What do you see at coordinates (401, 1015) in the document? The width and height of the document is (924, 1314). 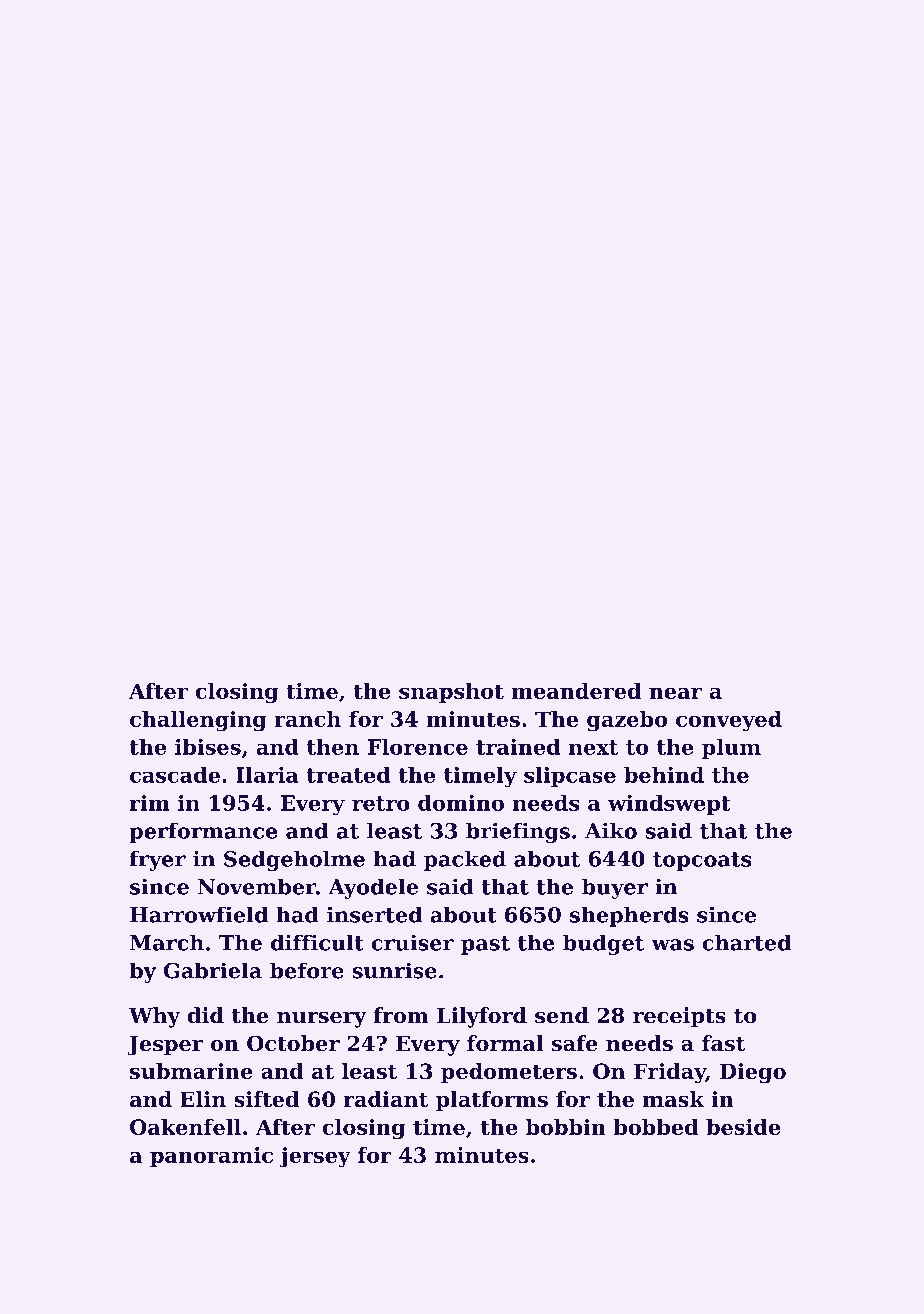 I see `from` at bounding box center [401, 1015].
